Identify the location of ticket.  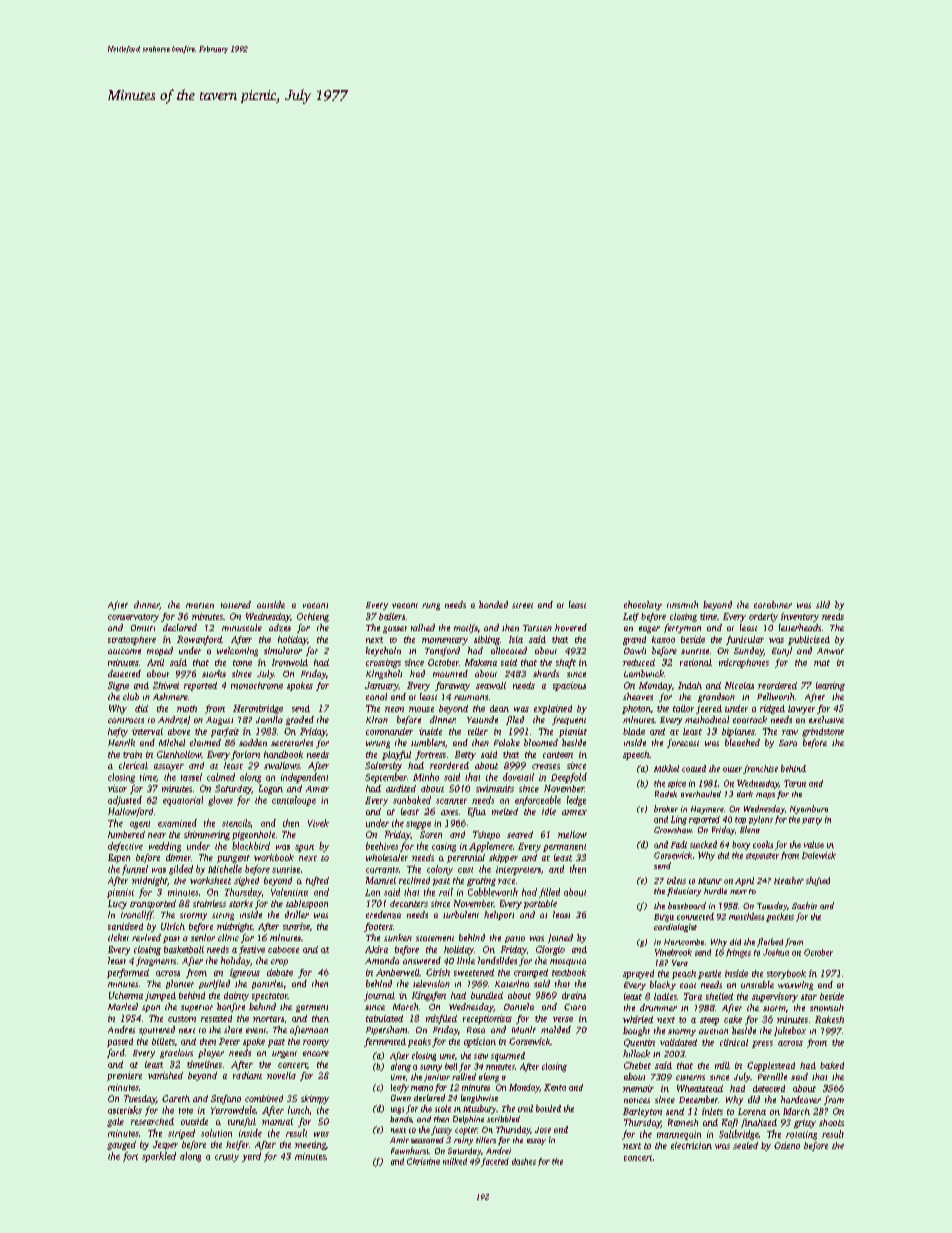
(118, 937).
